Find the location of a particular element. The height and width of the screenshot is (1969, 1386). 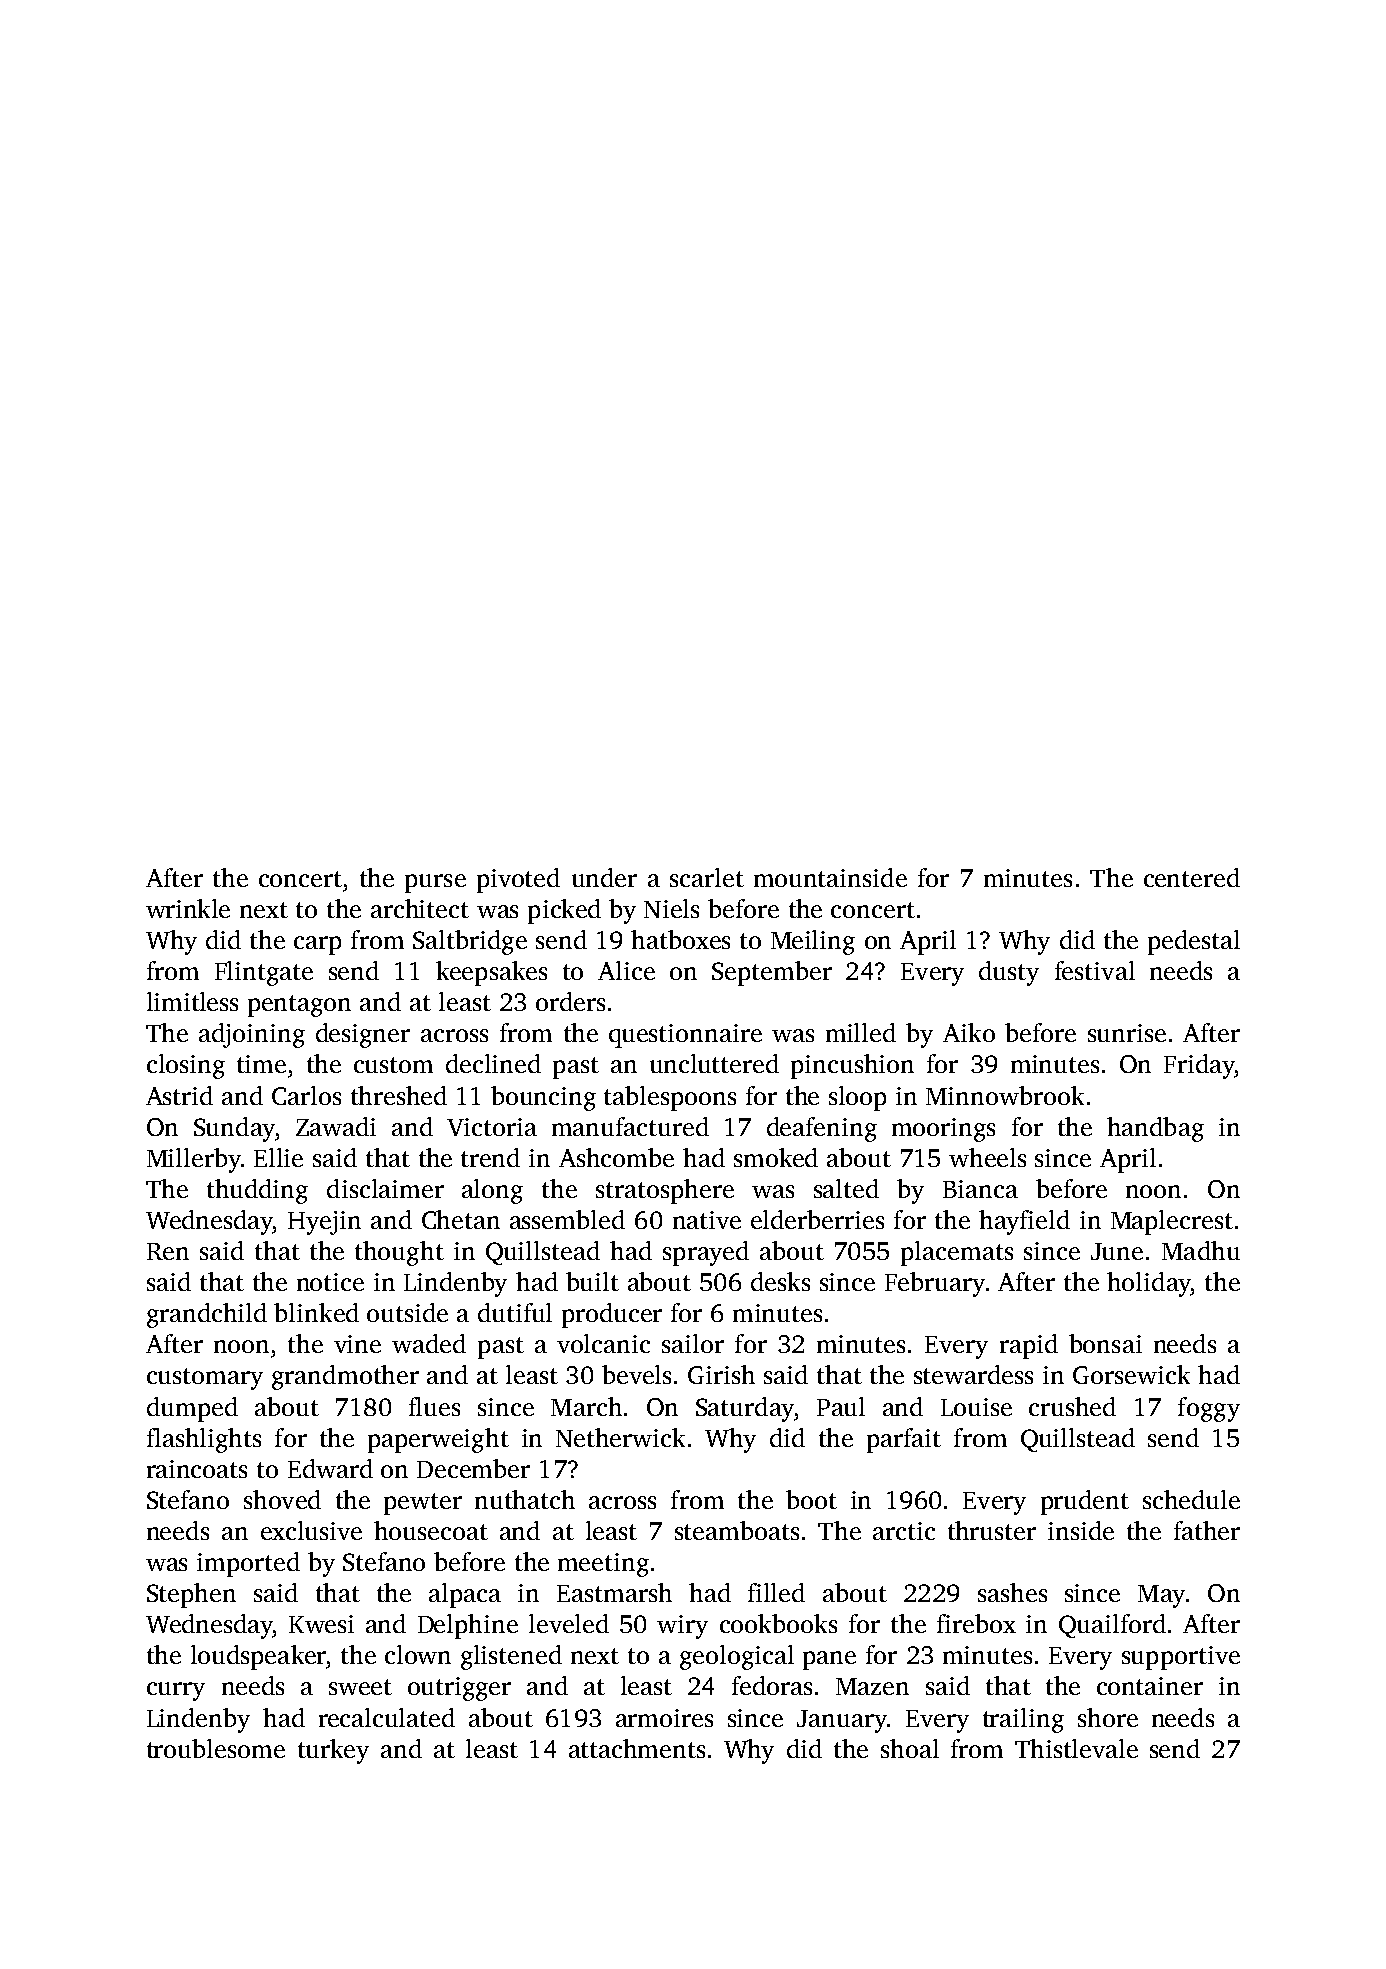

Maplecrest is located at coordinates (1172, 1222).
